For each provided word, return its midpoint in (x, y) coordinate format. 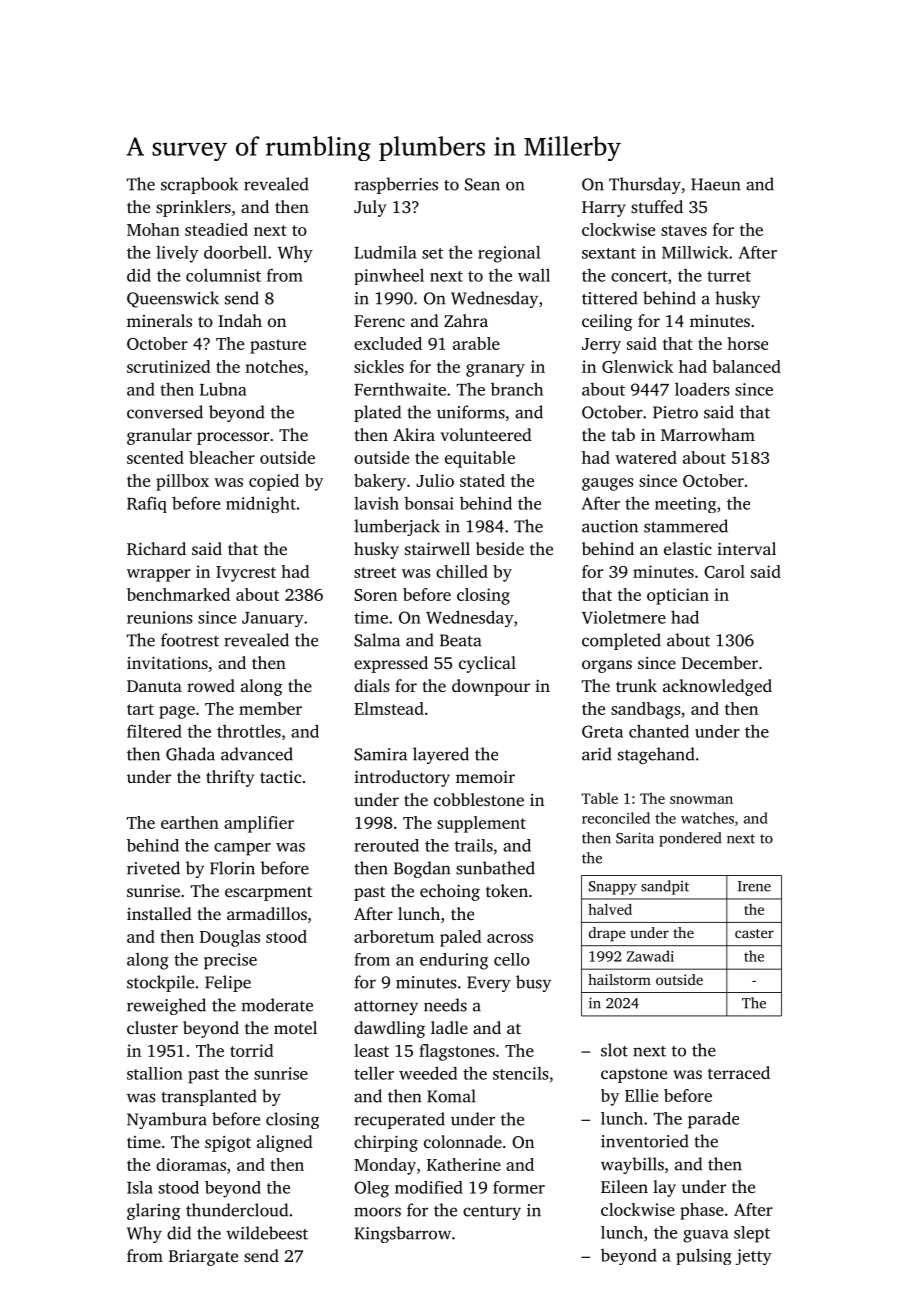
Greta (602, 731)
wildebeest (267, 1233)
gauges (608, 484)
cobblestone (479, 799)
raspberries (396, 185)
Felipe (228, 983)
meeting (685, 505)
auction (610, 526)
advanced (257, 754)
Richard (156, 549)
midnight (261, 504)
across (510, 938)
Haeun (715, 184)
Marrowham (708, 434)
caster (754, 933)
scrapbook (199, 185)
